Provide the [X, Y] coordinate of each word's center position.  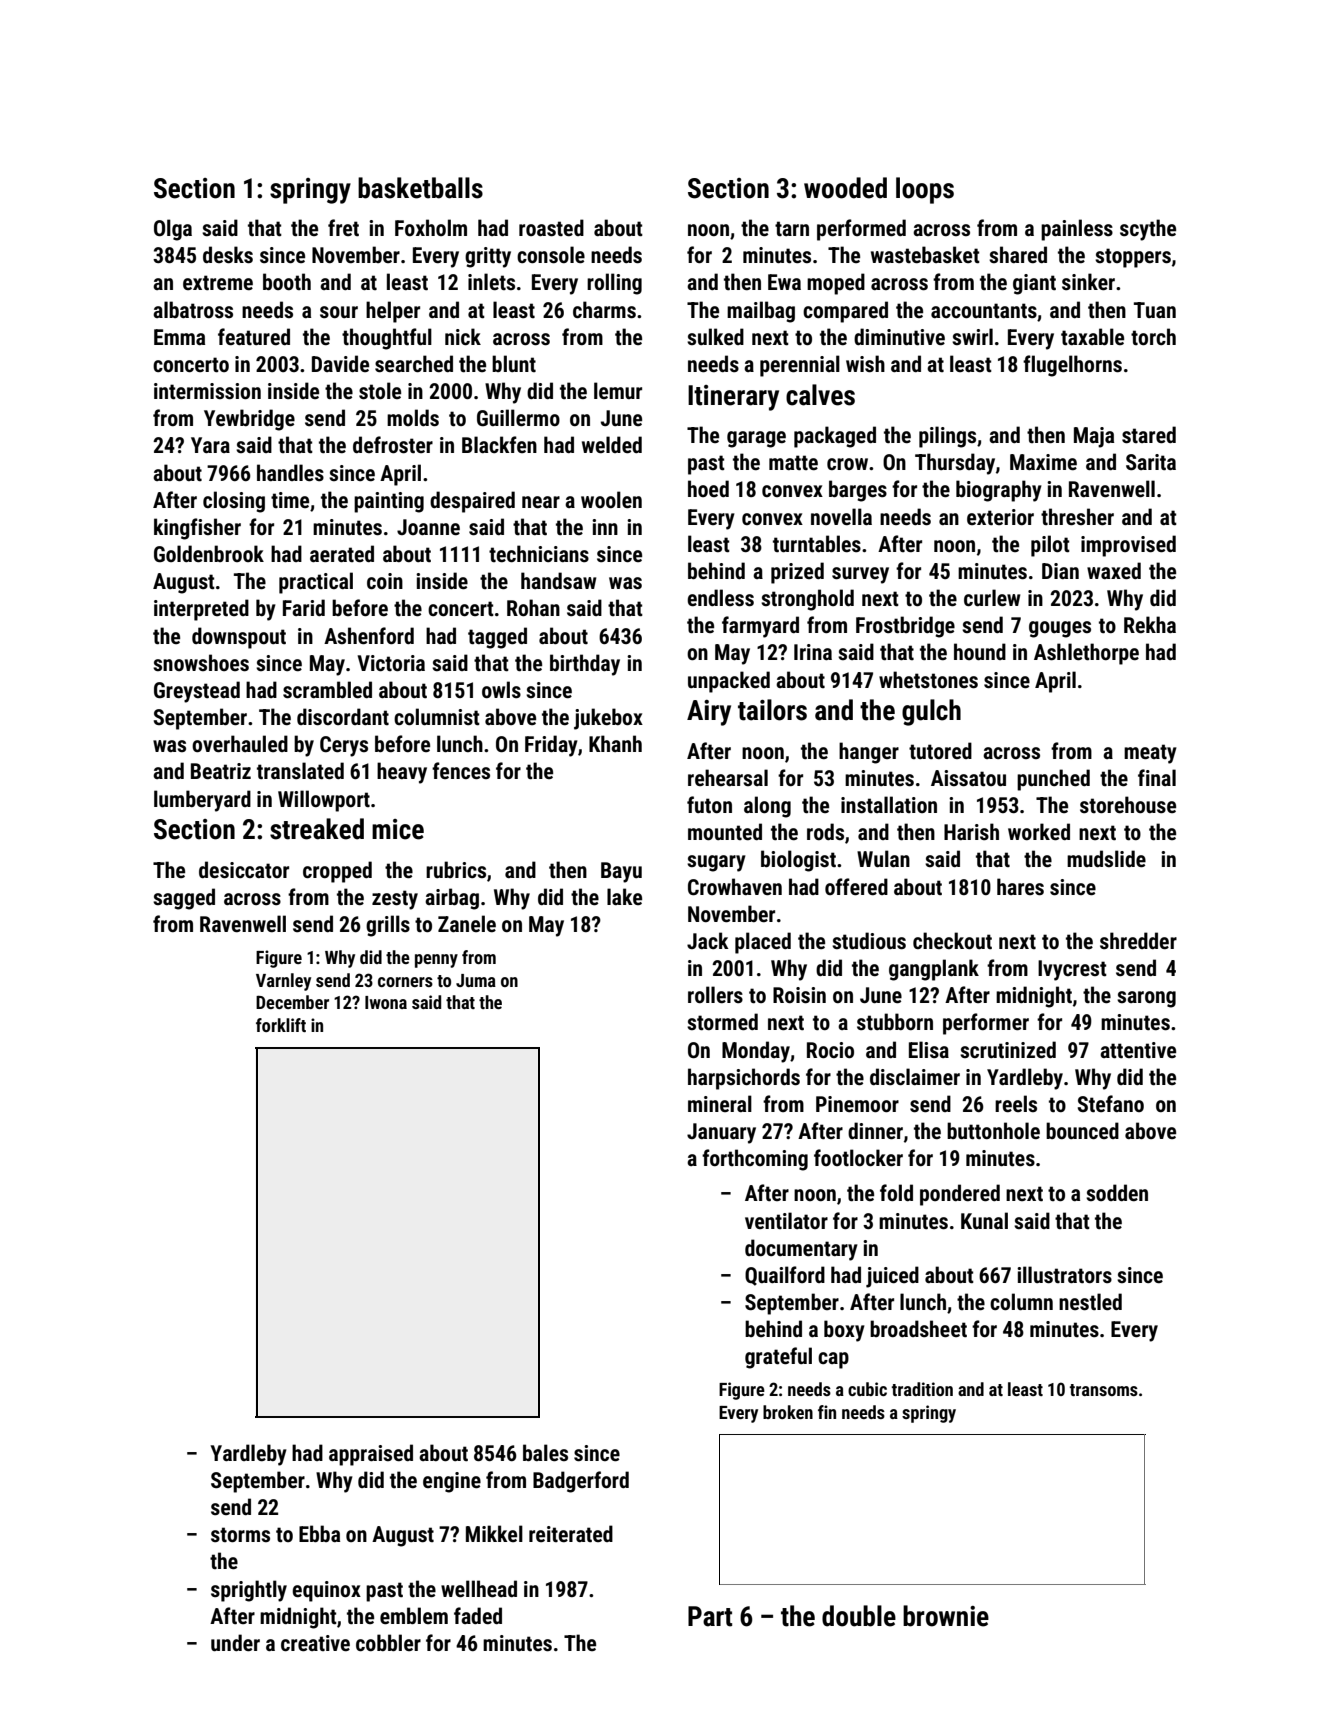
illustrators [1064, 1275]
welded [612, 445]
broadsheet [918, 1329]
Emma [179, 337]
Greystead [197, 692]
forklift [281, 1025]
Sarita [1151, 462]
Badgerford [581, 1482]
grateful [778, 1358]
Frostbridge [905, 627]
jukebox [608, 719]
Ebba [319, 1533]
